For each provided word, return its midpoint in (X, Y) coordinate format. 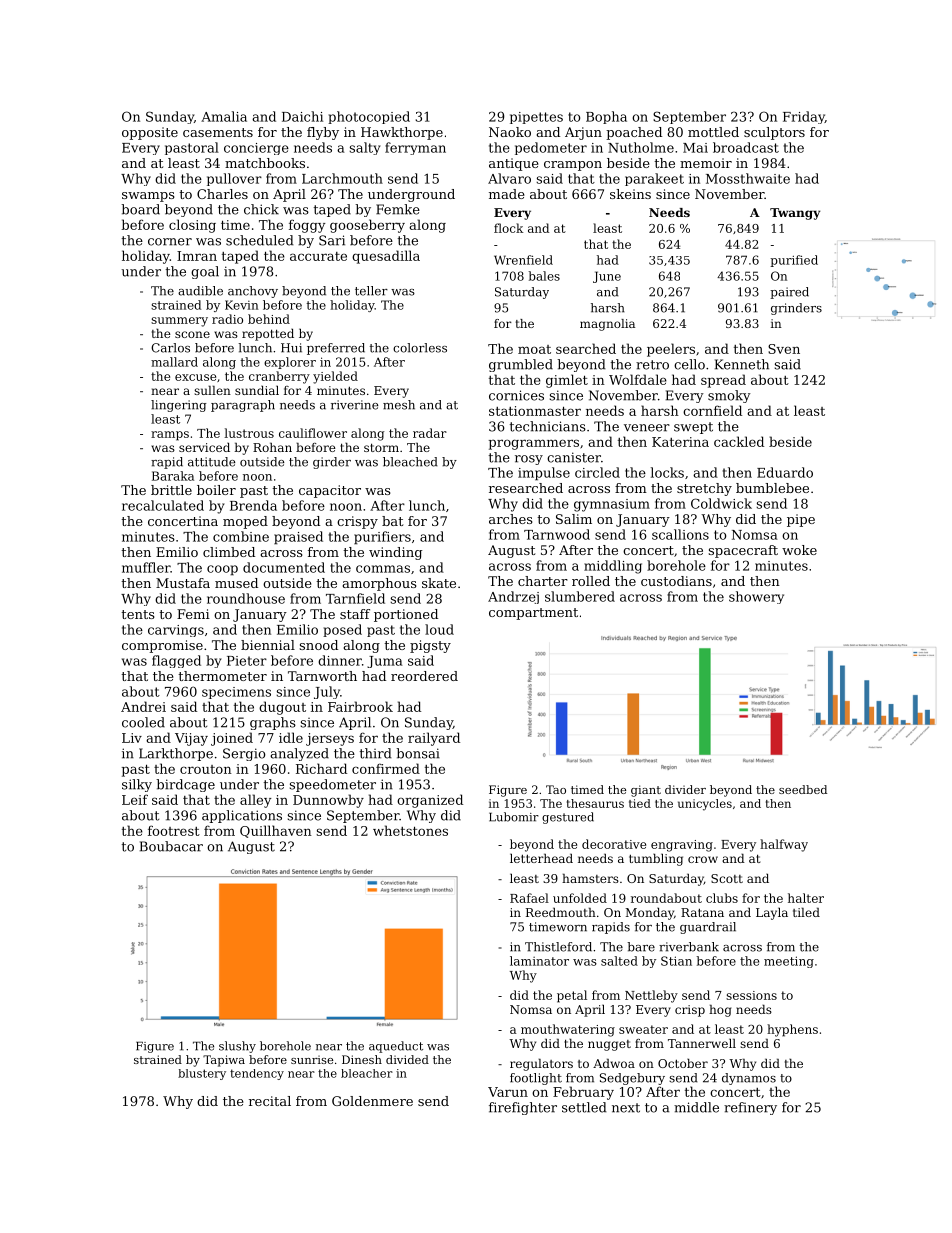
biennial (268, 645)
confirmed (386, 768)
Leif (135, 799)
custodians (676, 581)
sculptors (774, 133)
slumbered (580, 596)
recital (270, 1101)
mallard (174, 362)
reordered (424, 676)
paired (789, 293)
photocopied (369, 117)
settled (584, 1107)
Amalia (224, 116)
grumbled (521, 365)
